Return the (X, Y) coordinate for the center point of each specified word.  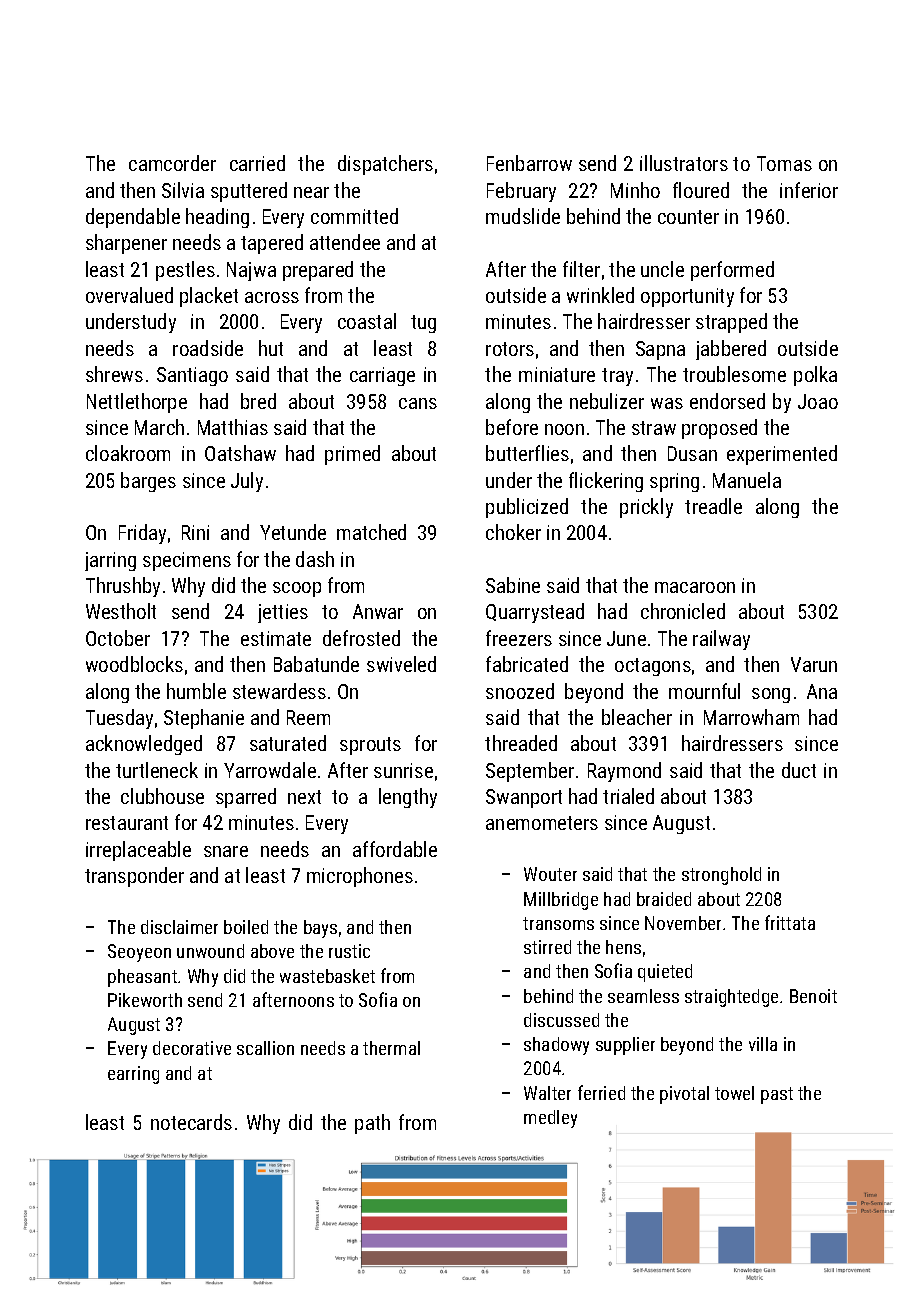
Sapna (660, 350)
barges (148, 482)
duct (799, 770)
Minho (635, 190)
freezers (519, 638)
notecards (191, 1122)
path (372, 1124)
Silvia (183, 190)
